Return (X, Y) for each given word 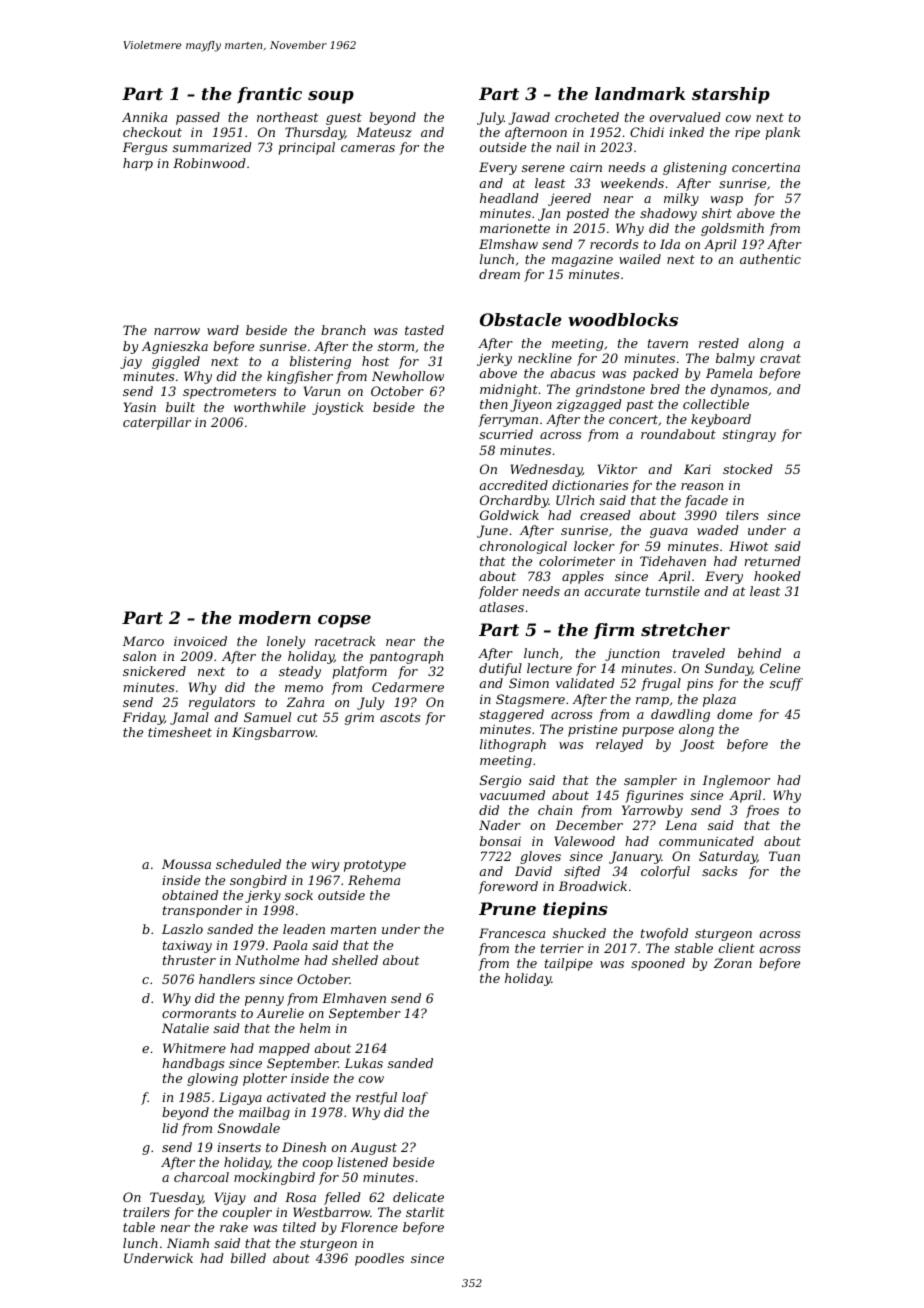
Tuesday (176, 1198)
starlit (425, 1212)
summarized (212, 147)
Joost (697, 745)
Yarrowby (652, 811)
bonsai (500, 841)
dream (499, 274)
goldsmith (732, 229)
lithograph (513, 745)
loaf (415, 1098)
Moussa (186, 864)
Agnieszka (174, 347)
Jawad (529, 118)
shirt (717, 213)
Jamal (189, 718)
